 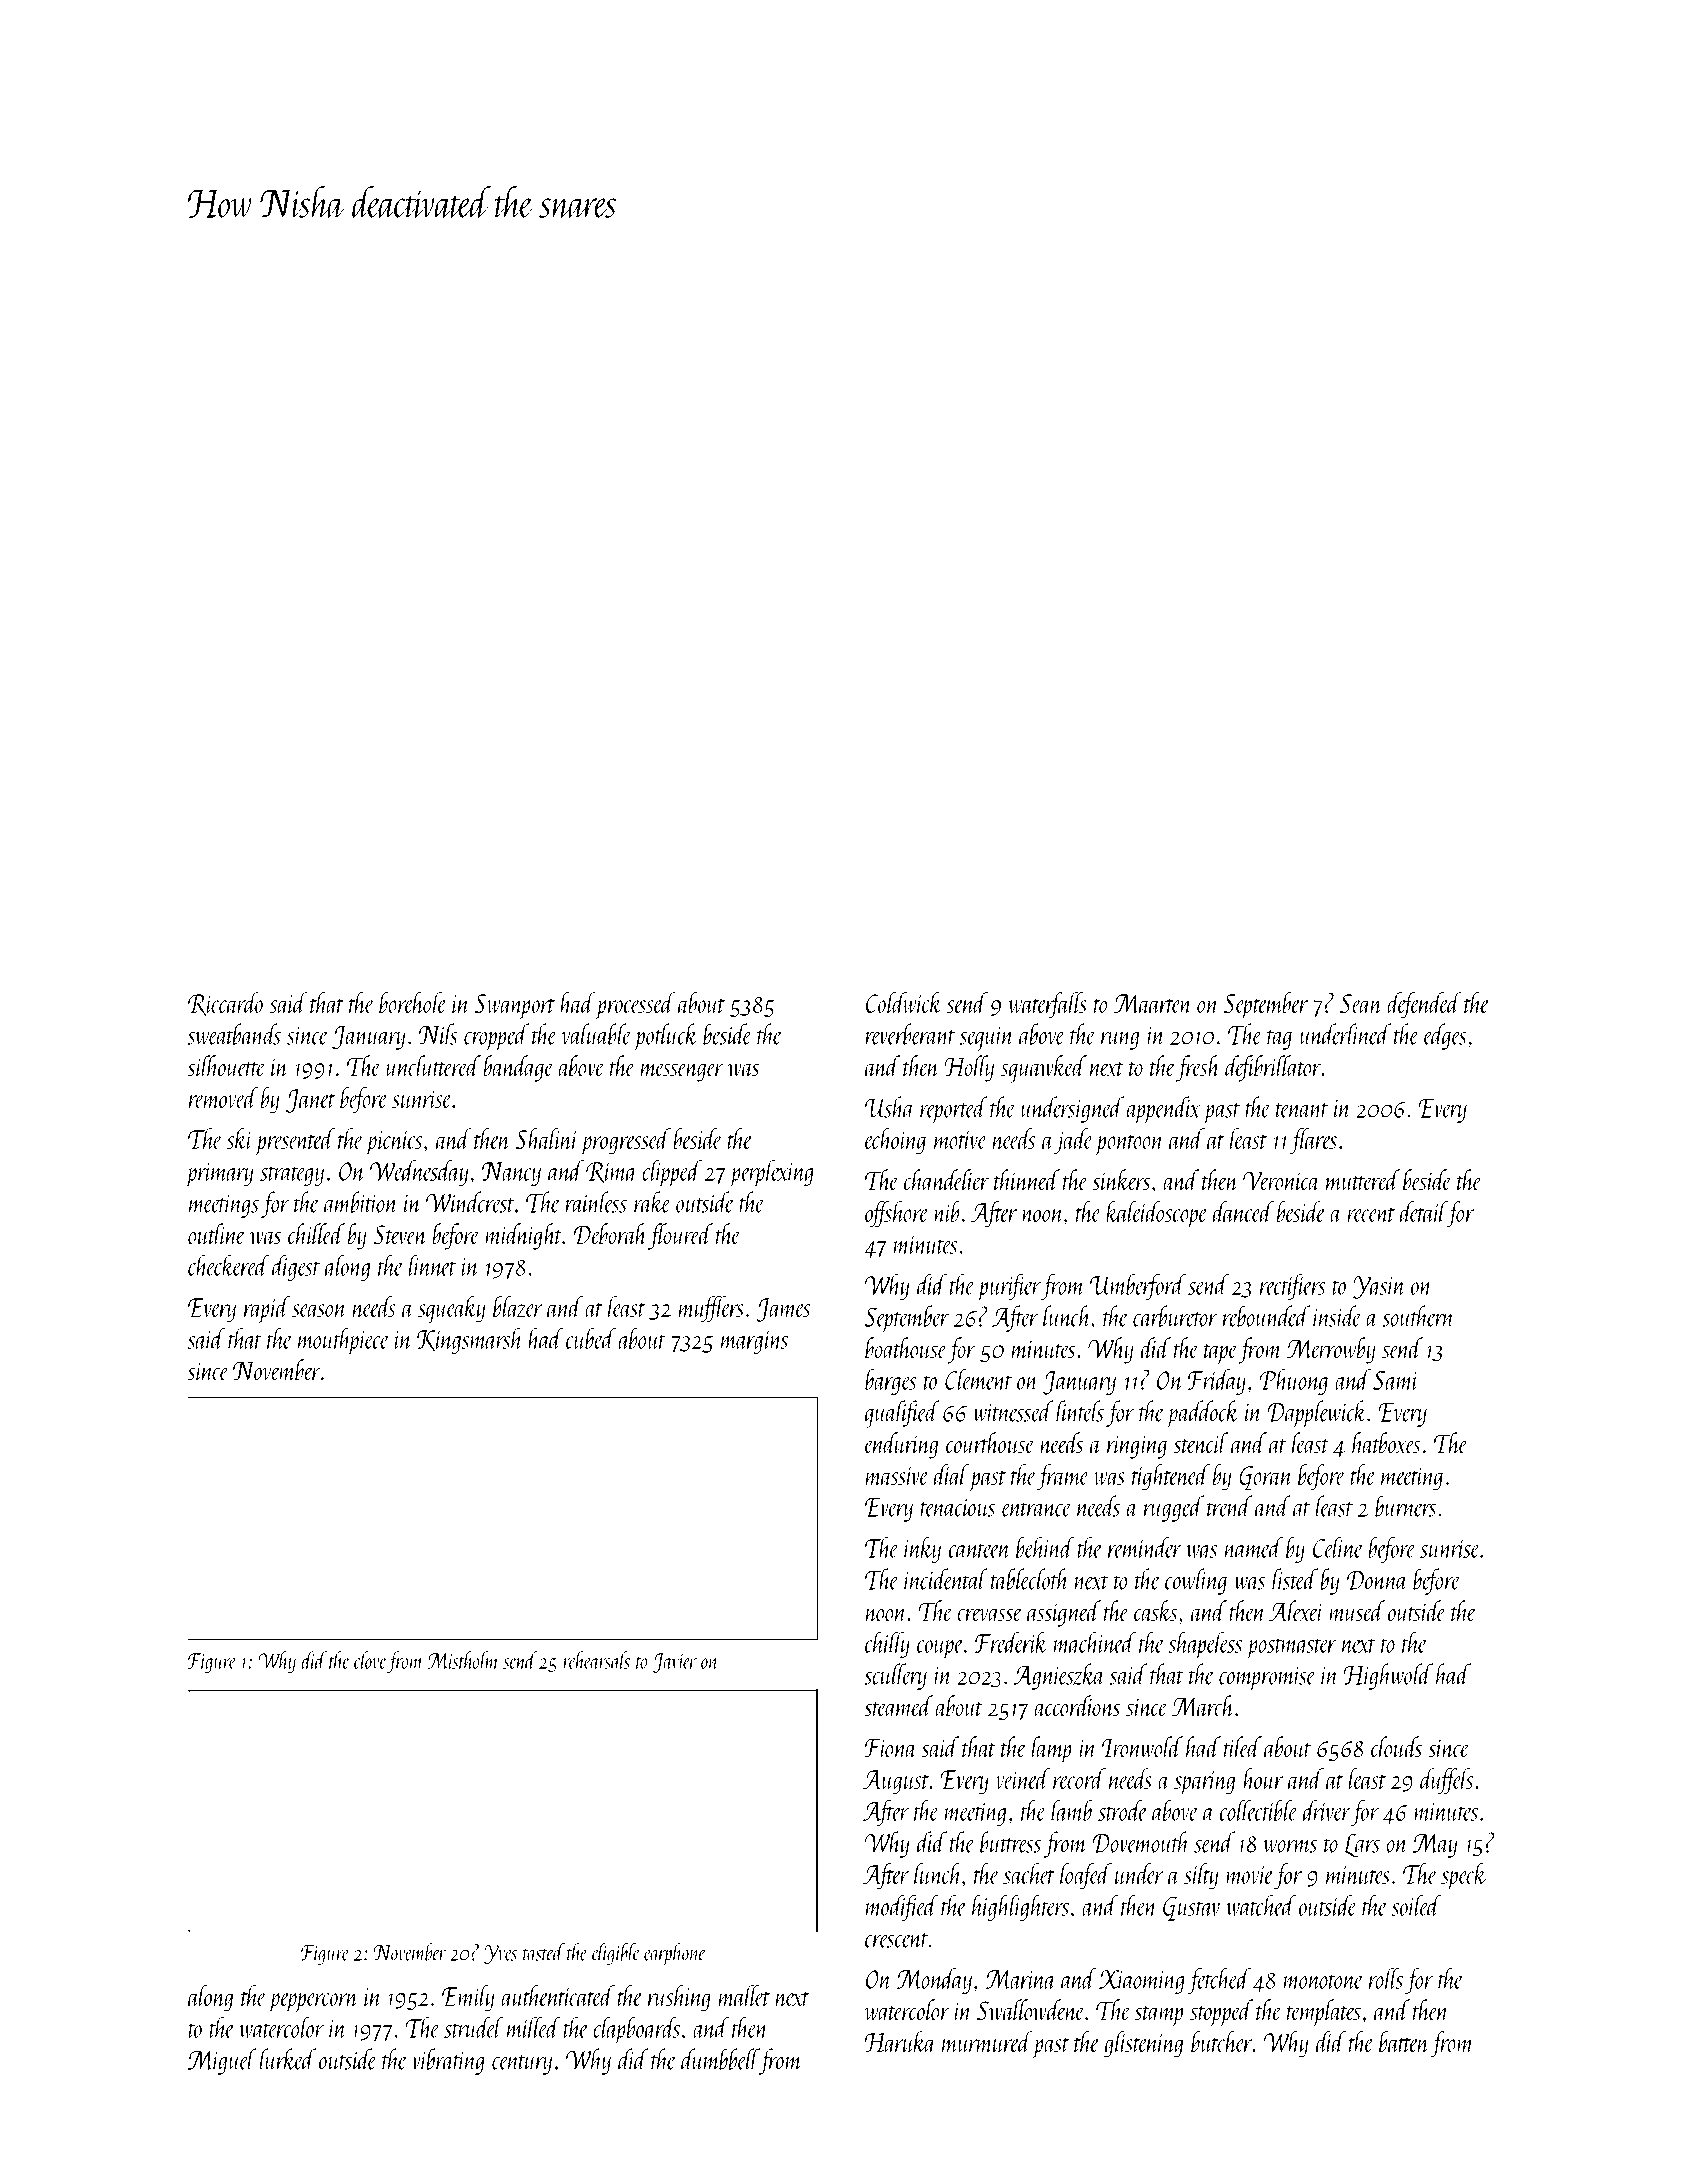 What do you see at coordinates (1404, 2041) in the screenshot?
I see `batten` at bounding box center [1404, 2041].
